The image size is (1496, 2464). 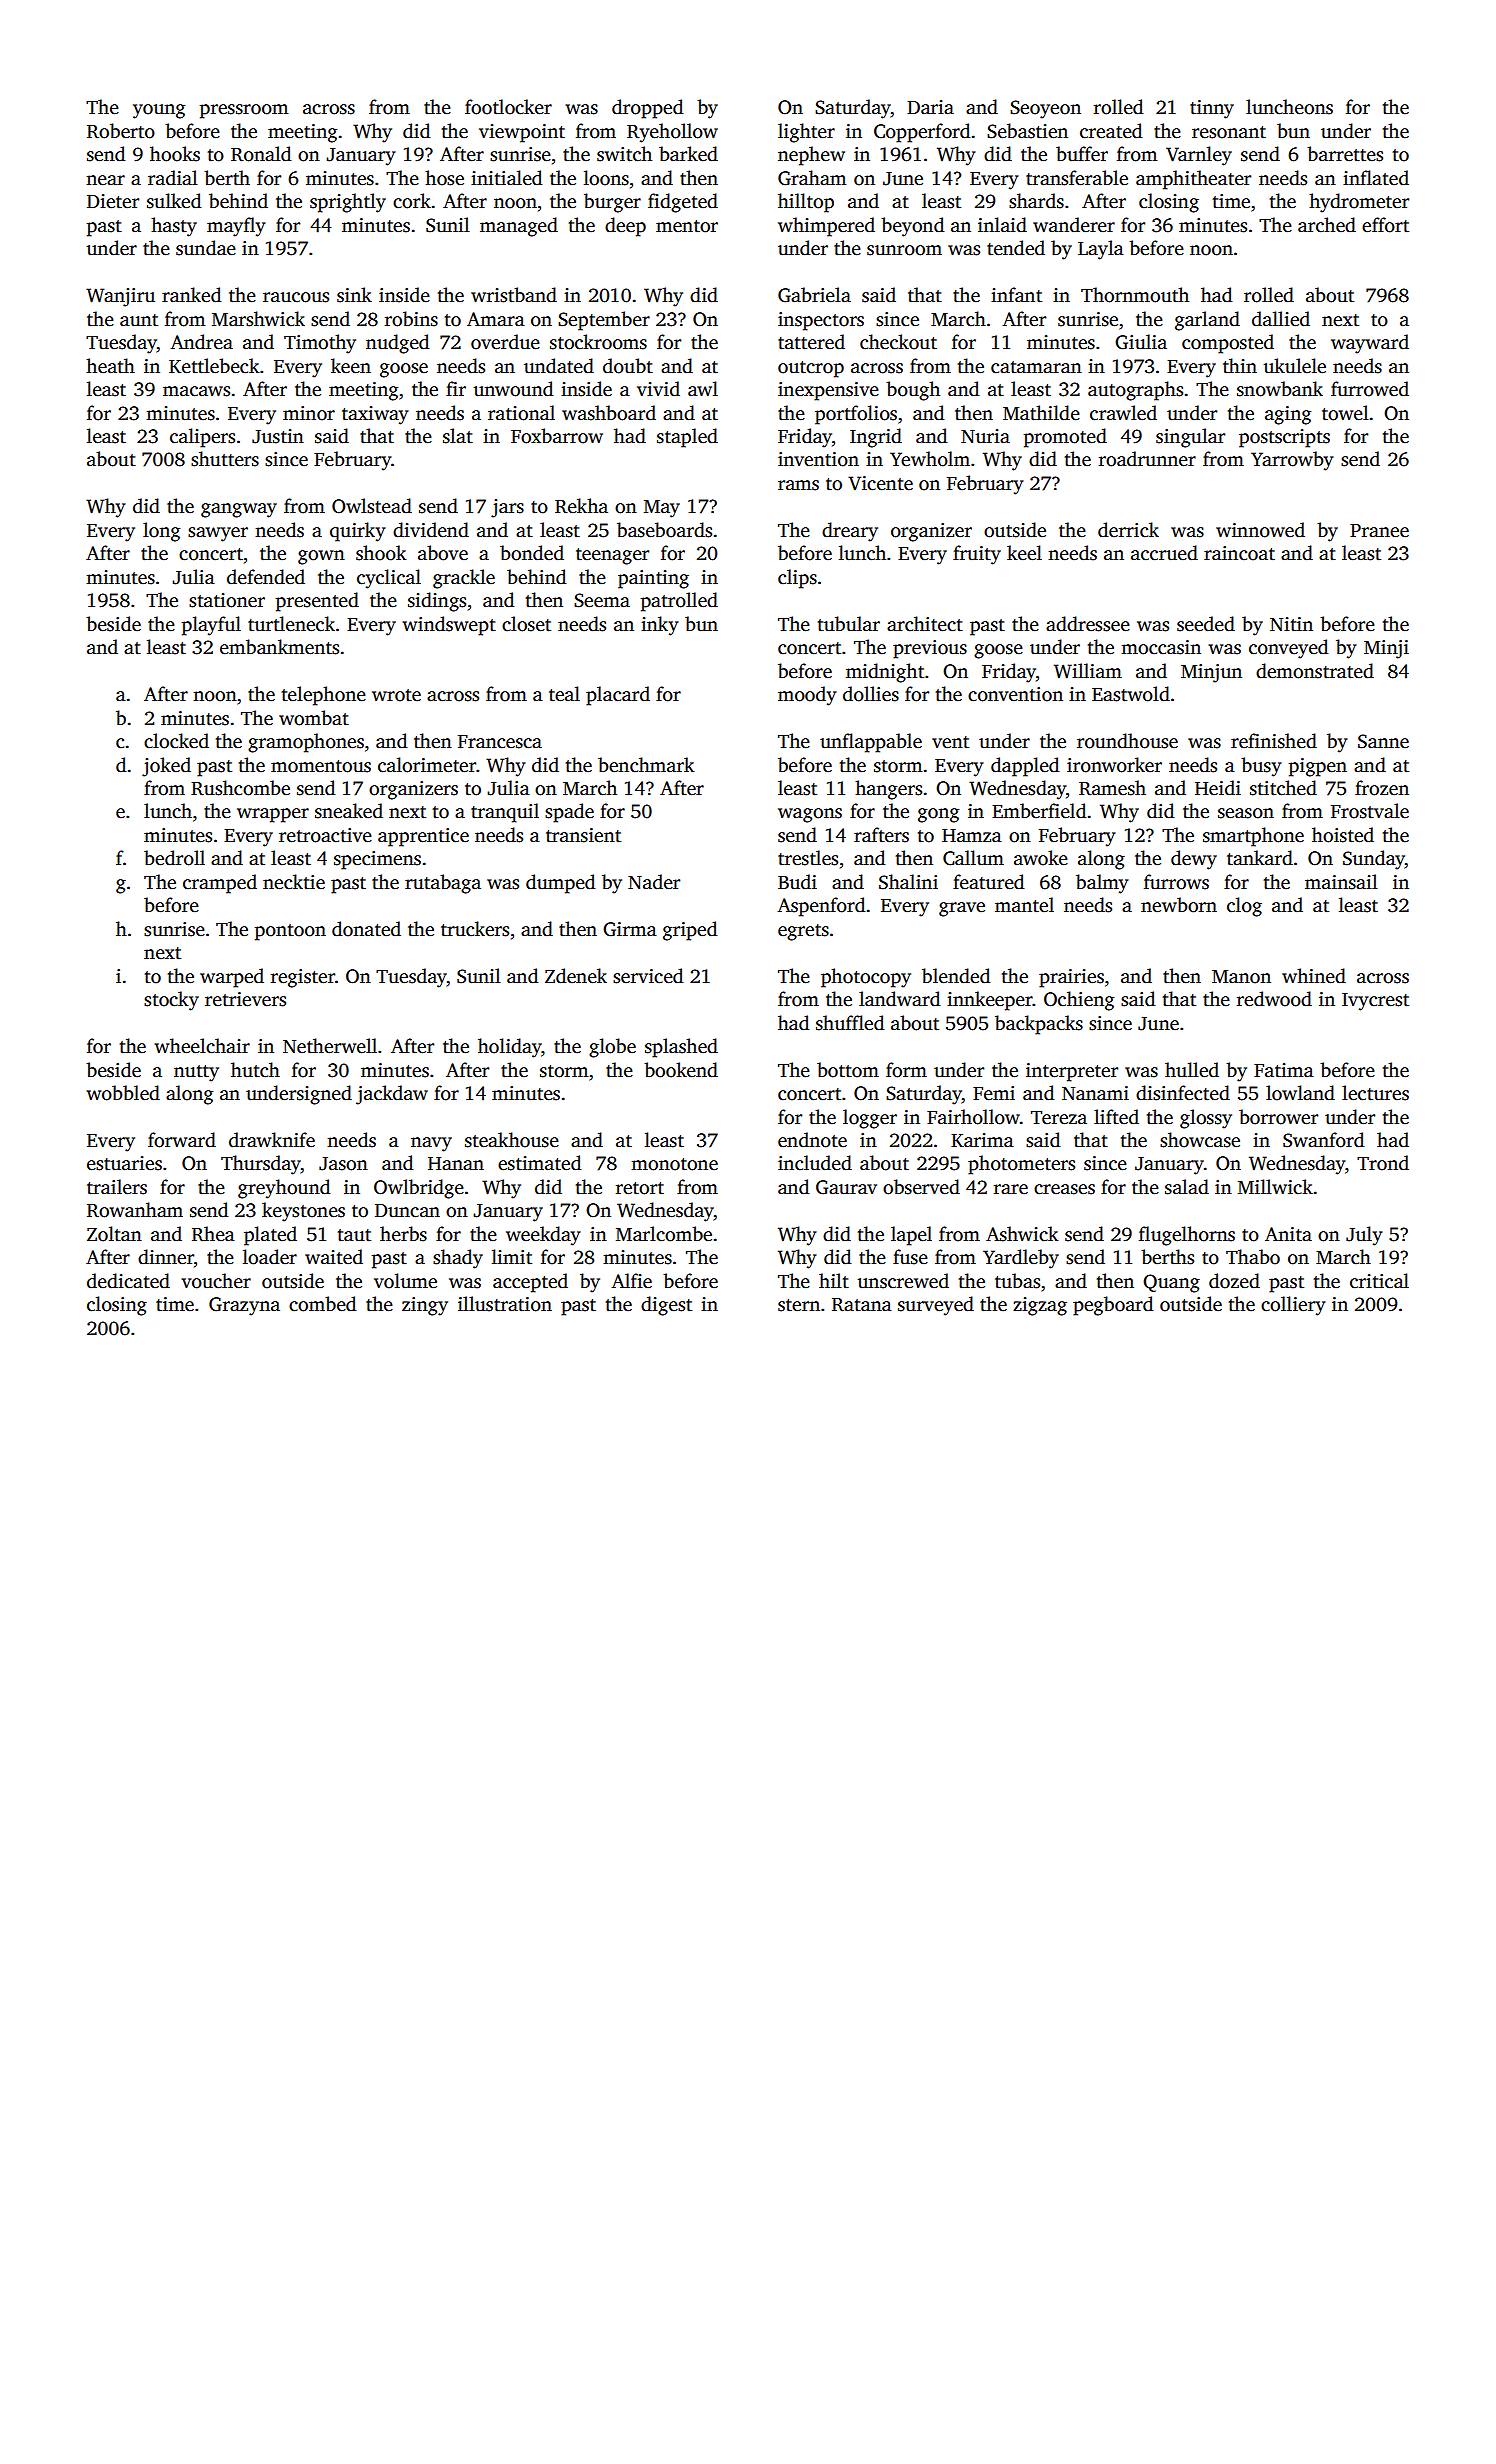 What do you see at coordinates (261, 1165) in the screenshot?
I see `Thursday` at bounding box center [261, 1165].
